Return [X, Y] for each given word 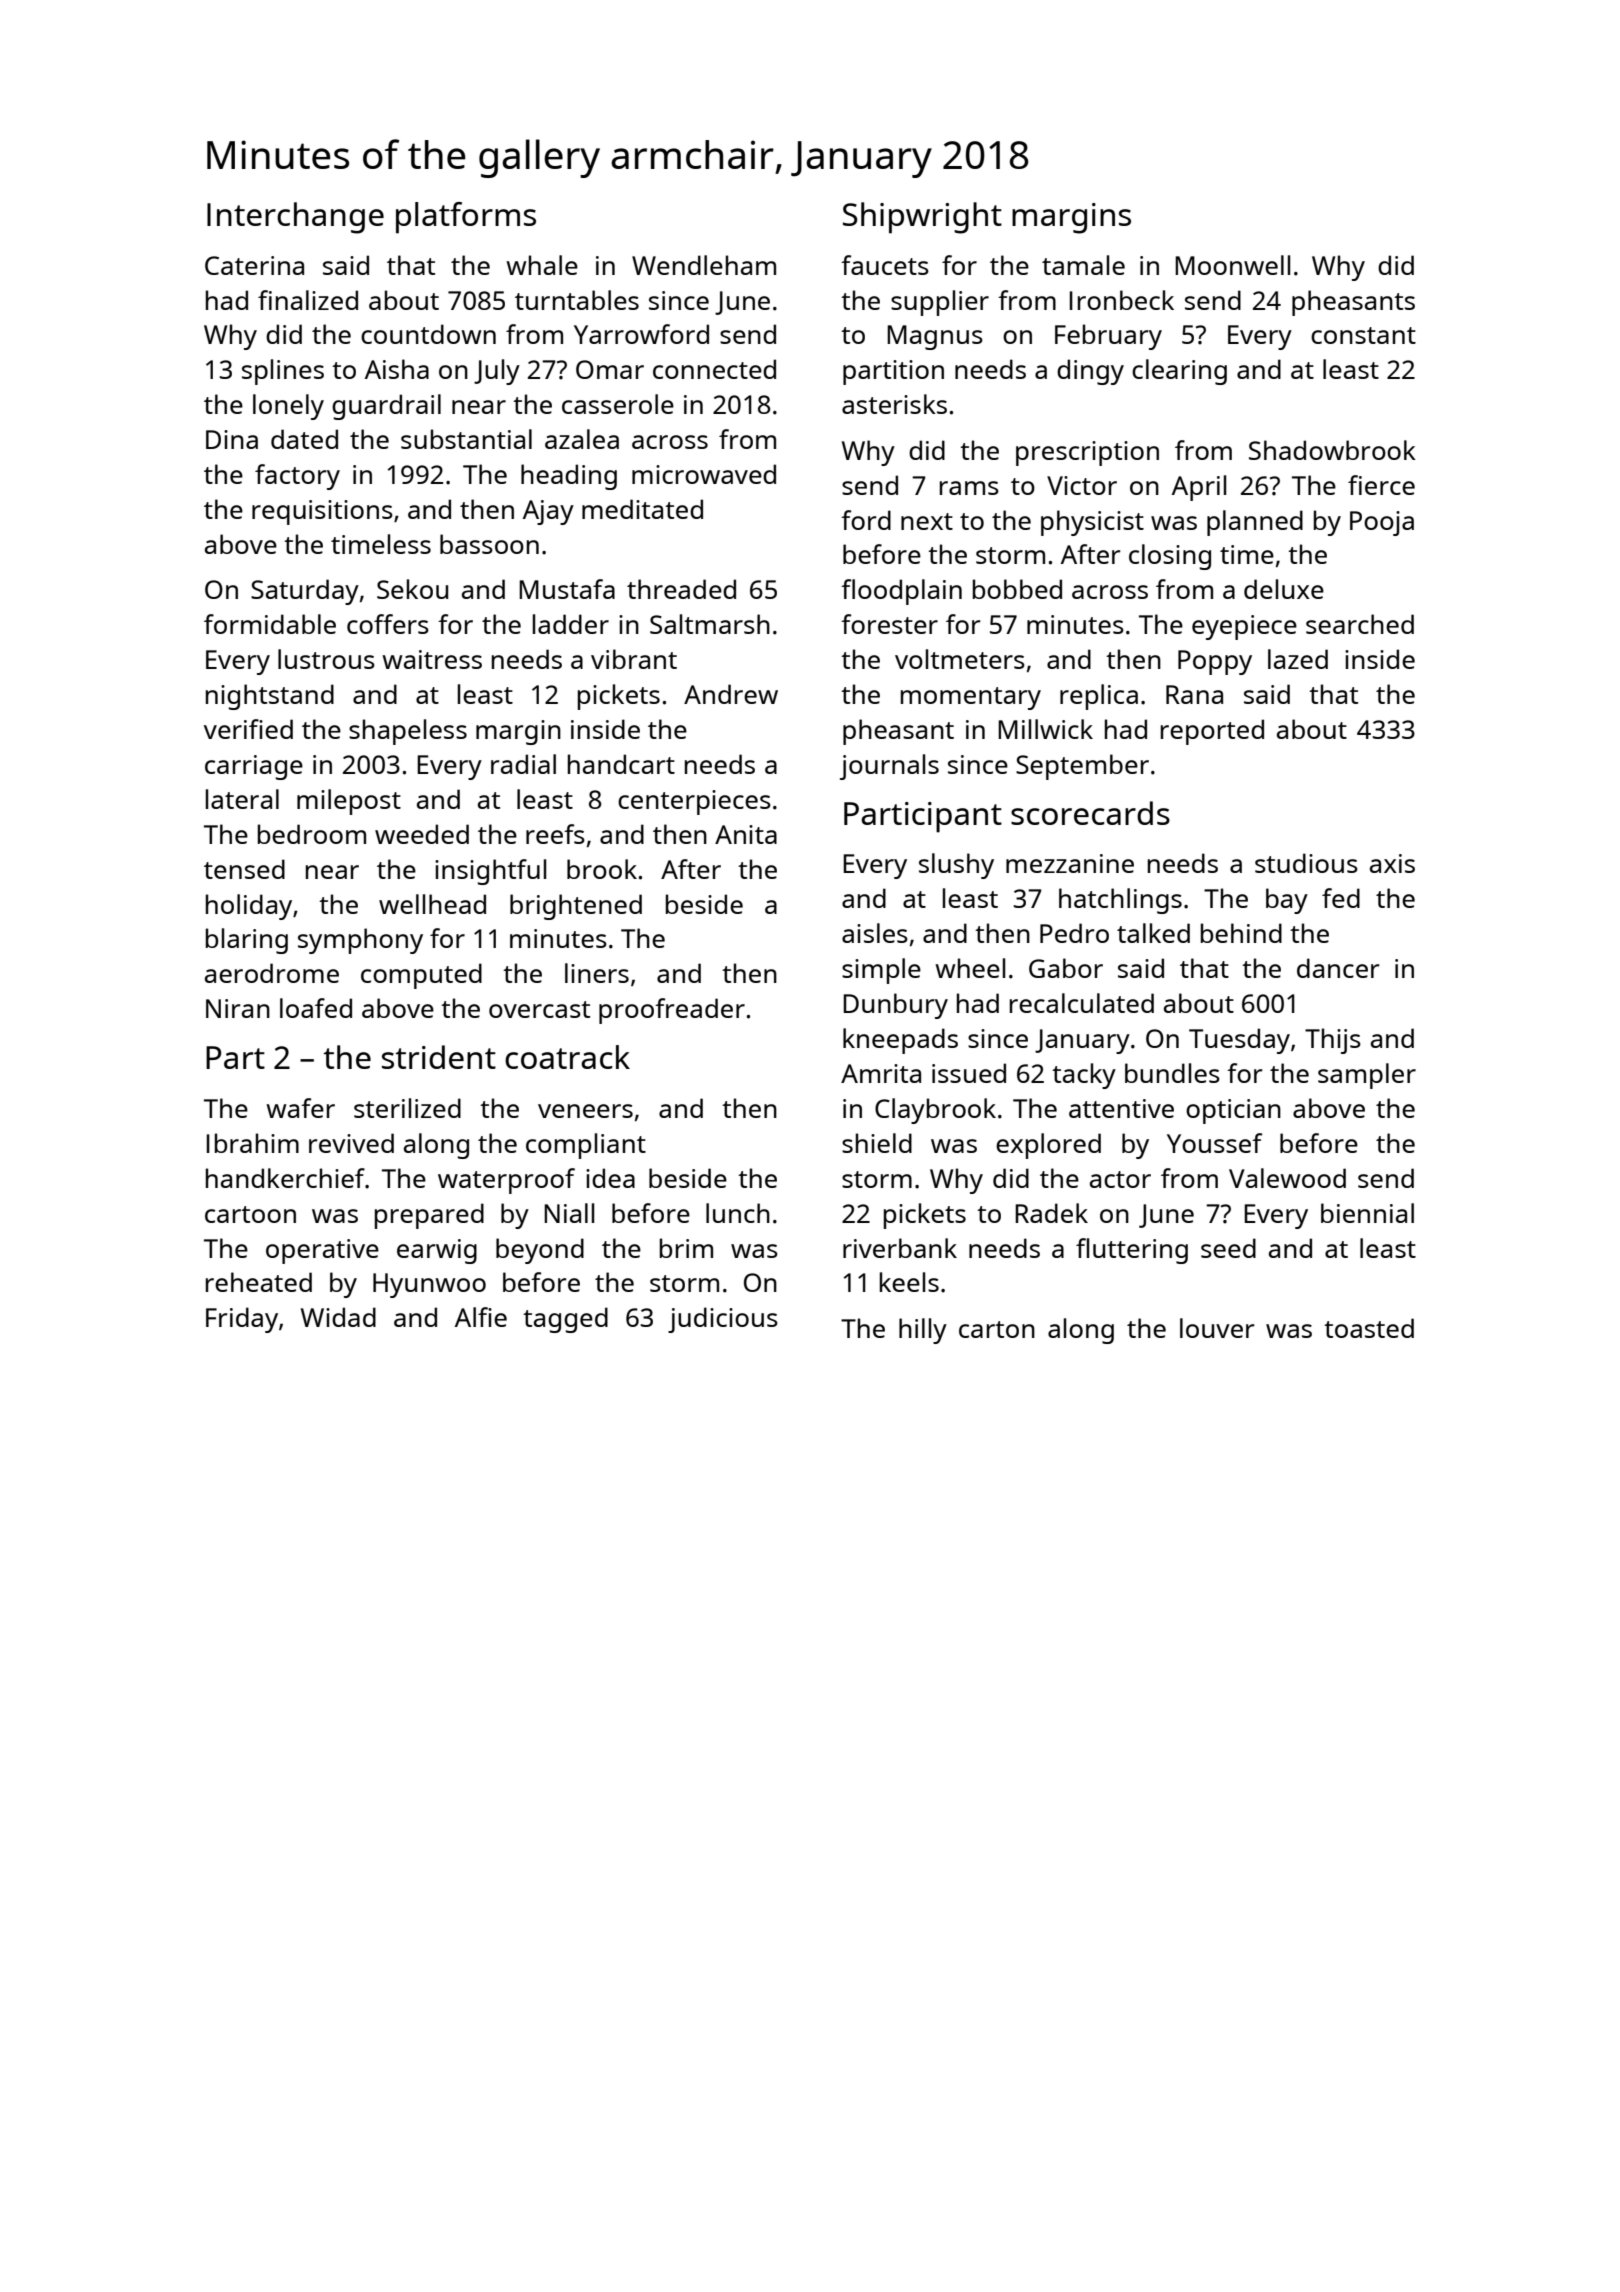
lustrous [326, 659]
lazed [1298, 659]
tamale [1083, 265]
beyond [540, 1251]
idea [610, 1178]
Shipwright [922, 218]
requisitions [322, 512]
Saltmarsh [710, 624]
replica [1099, 697]
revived [351, 1143]
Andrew [731, 694]
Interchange [295, 218]
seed [1228, 1248]
